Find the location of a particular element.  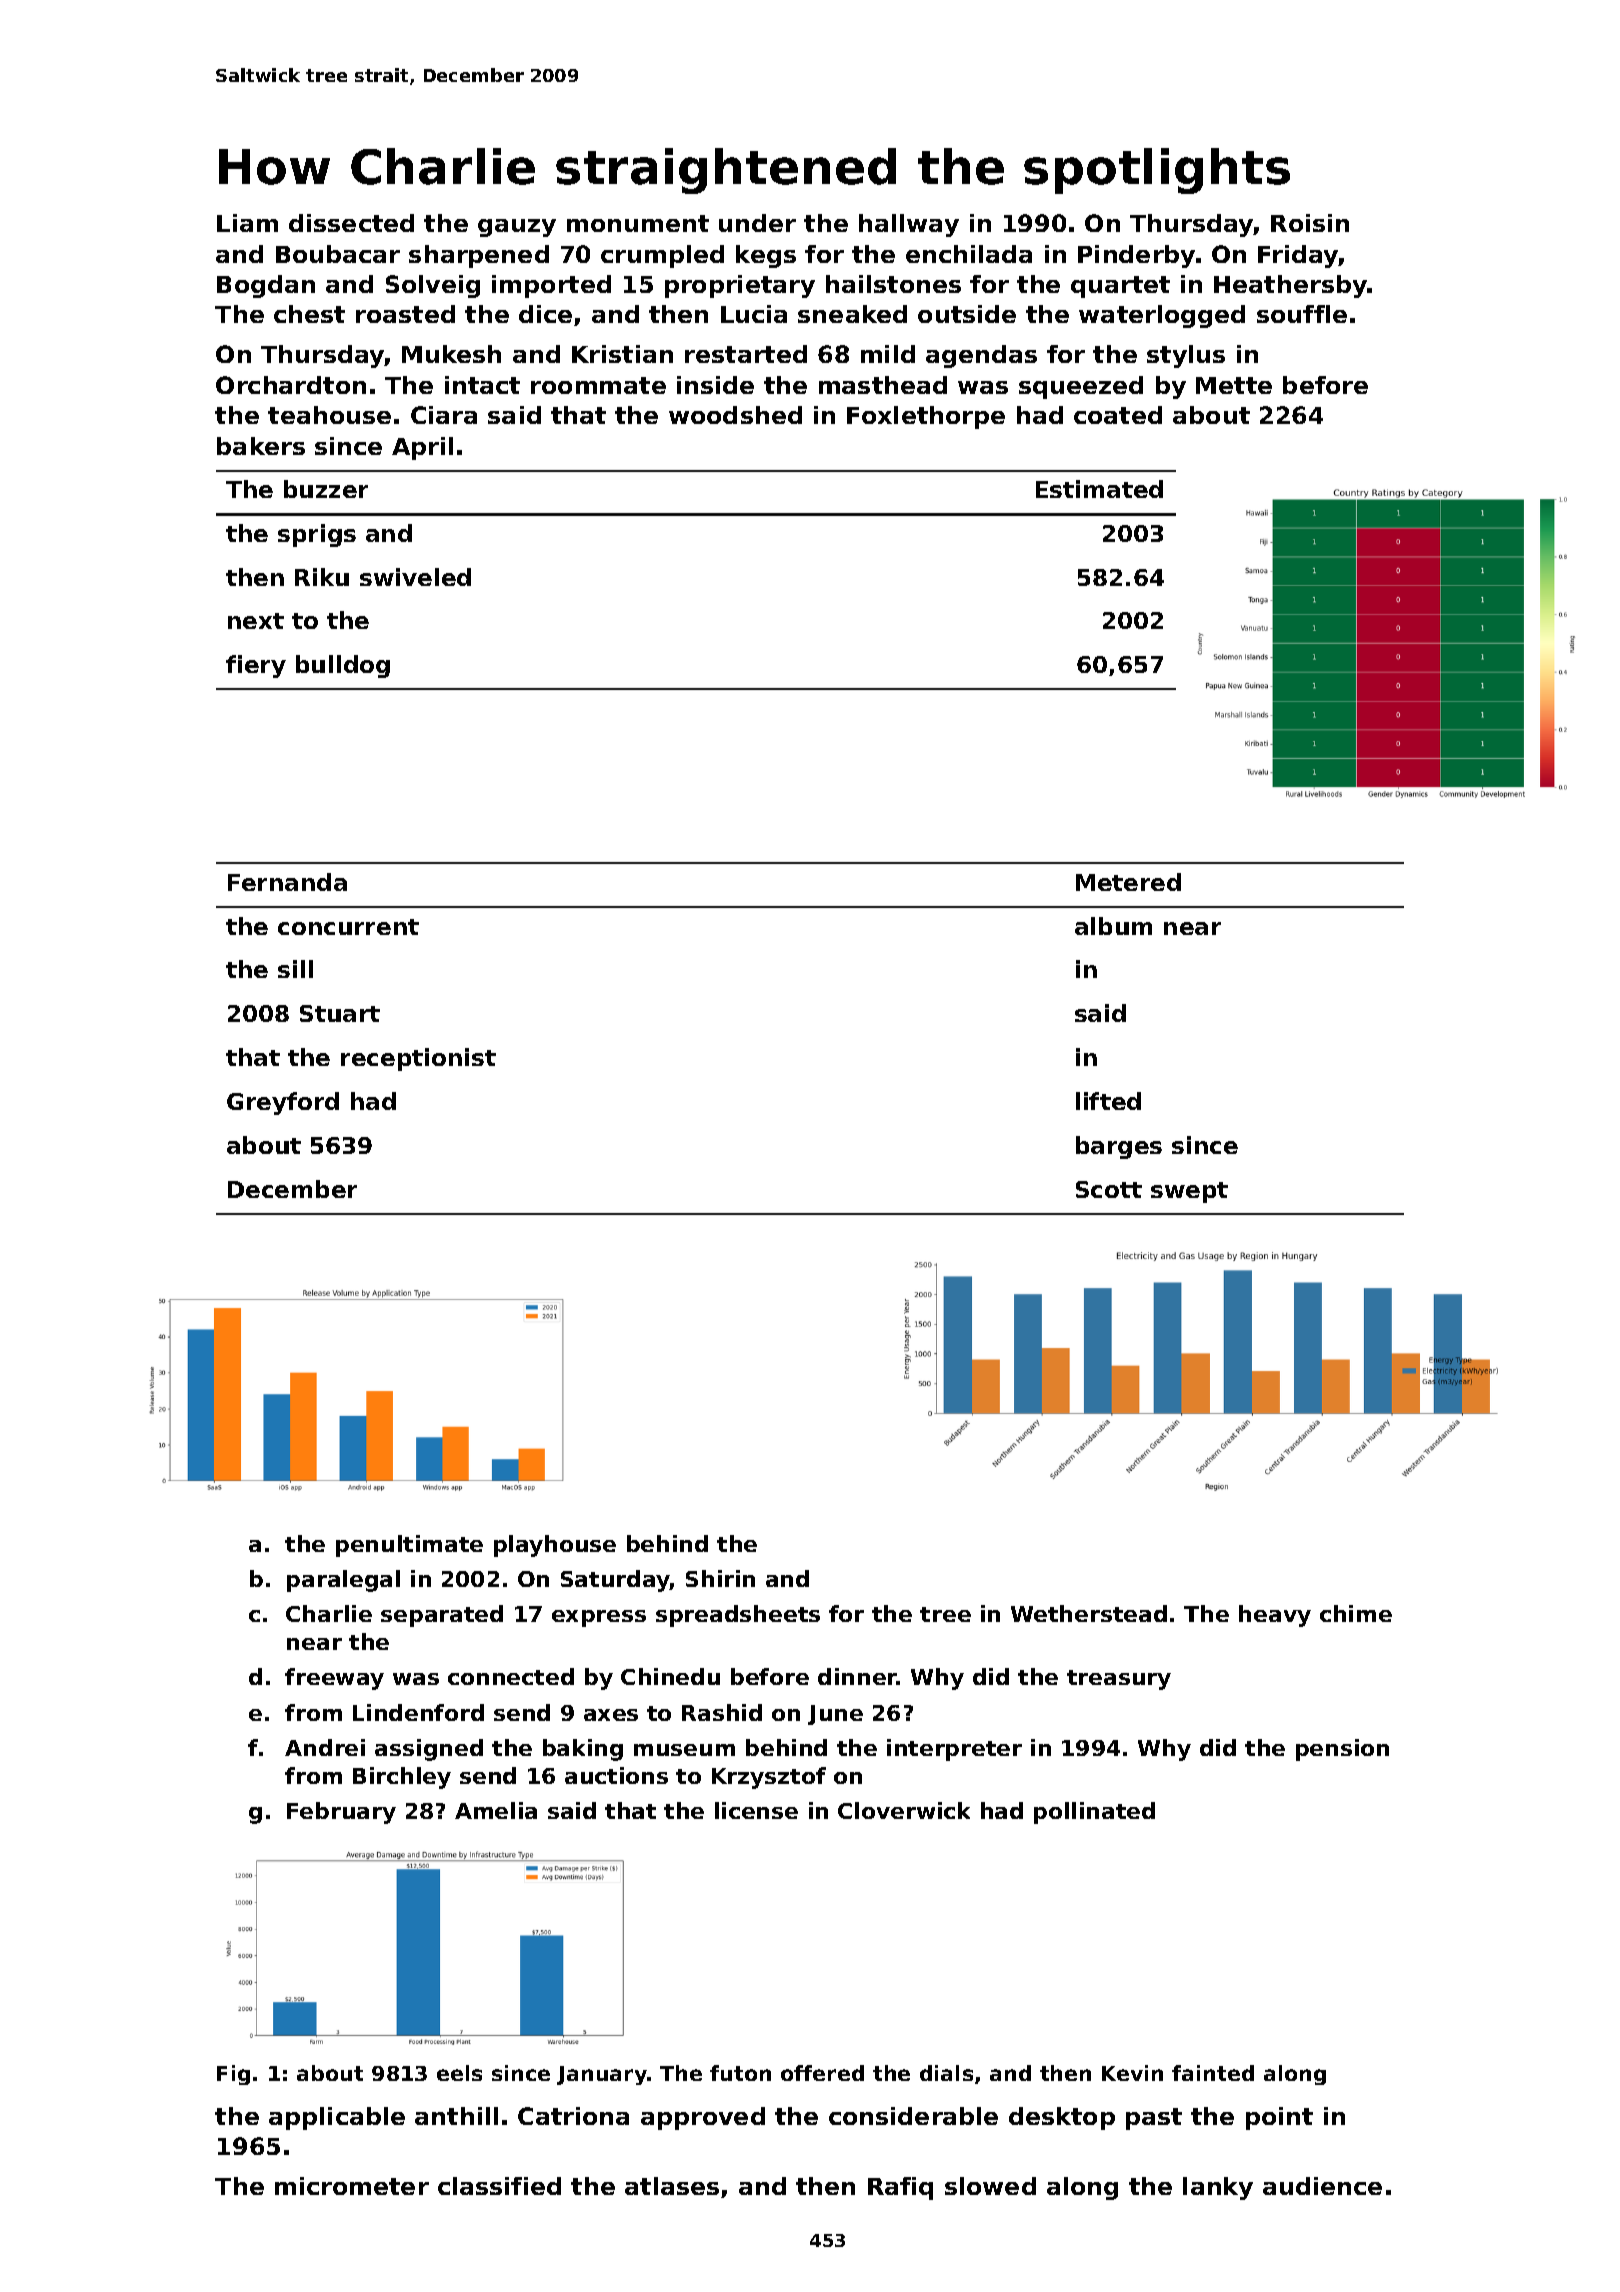

swept is located at coordinates (1189, 1192).
